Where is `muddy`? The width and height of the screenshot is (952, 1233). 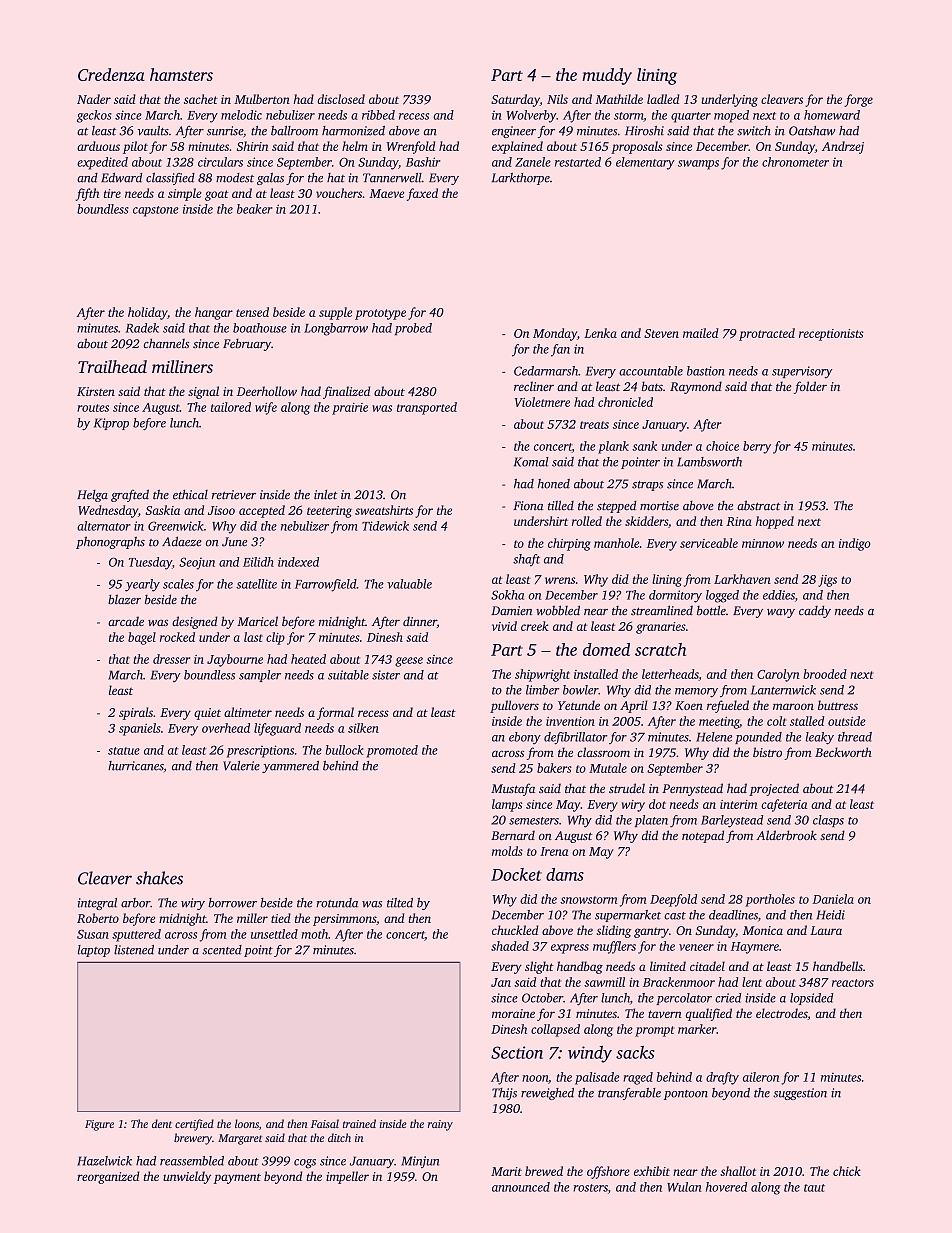
muddy is located at coordinates (607, 76).
